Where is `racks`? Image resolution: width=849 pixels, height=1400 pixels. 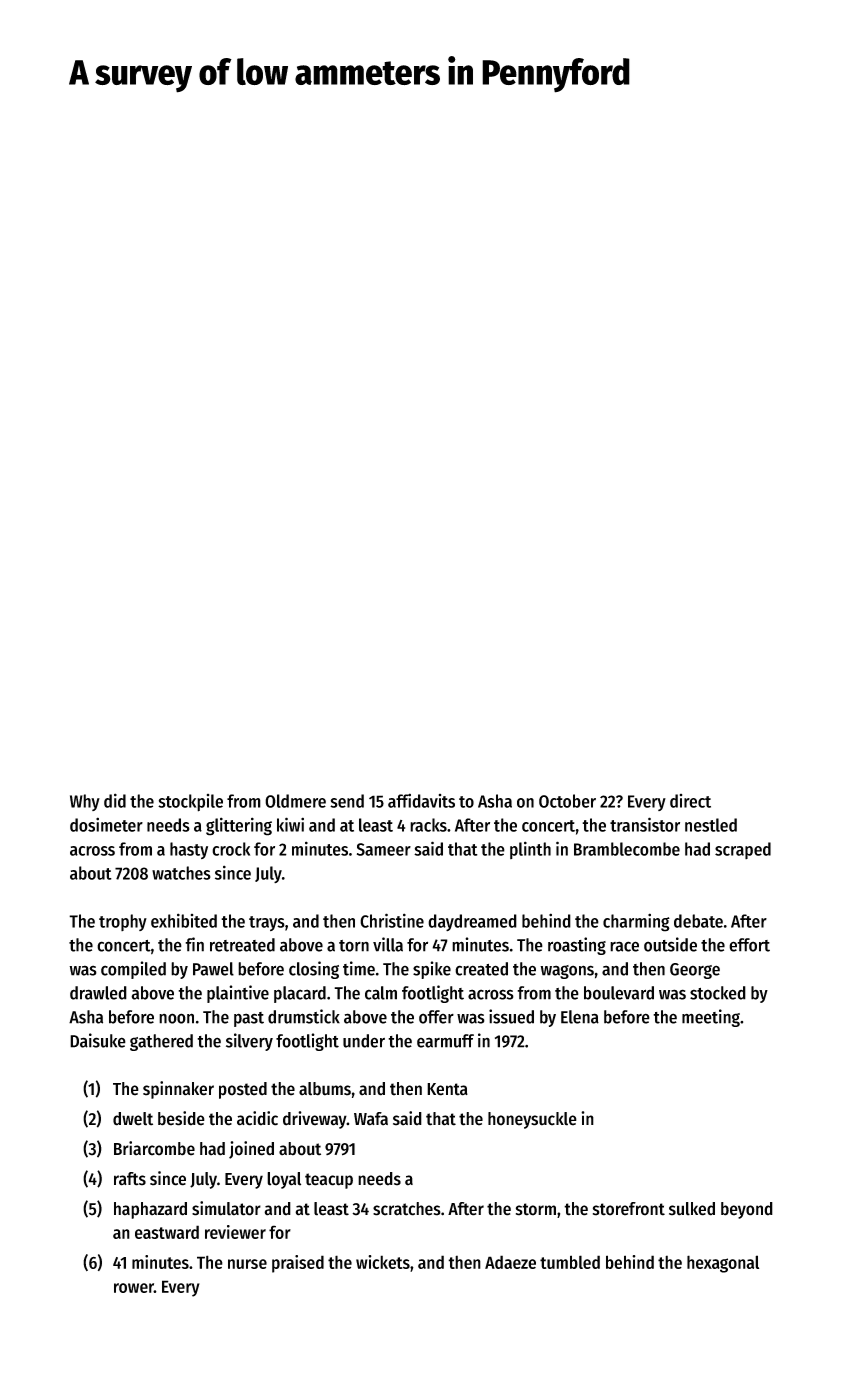
racks is located at coordinates (428, 825).
